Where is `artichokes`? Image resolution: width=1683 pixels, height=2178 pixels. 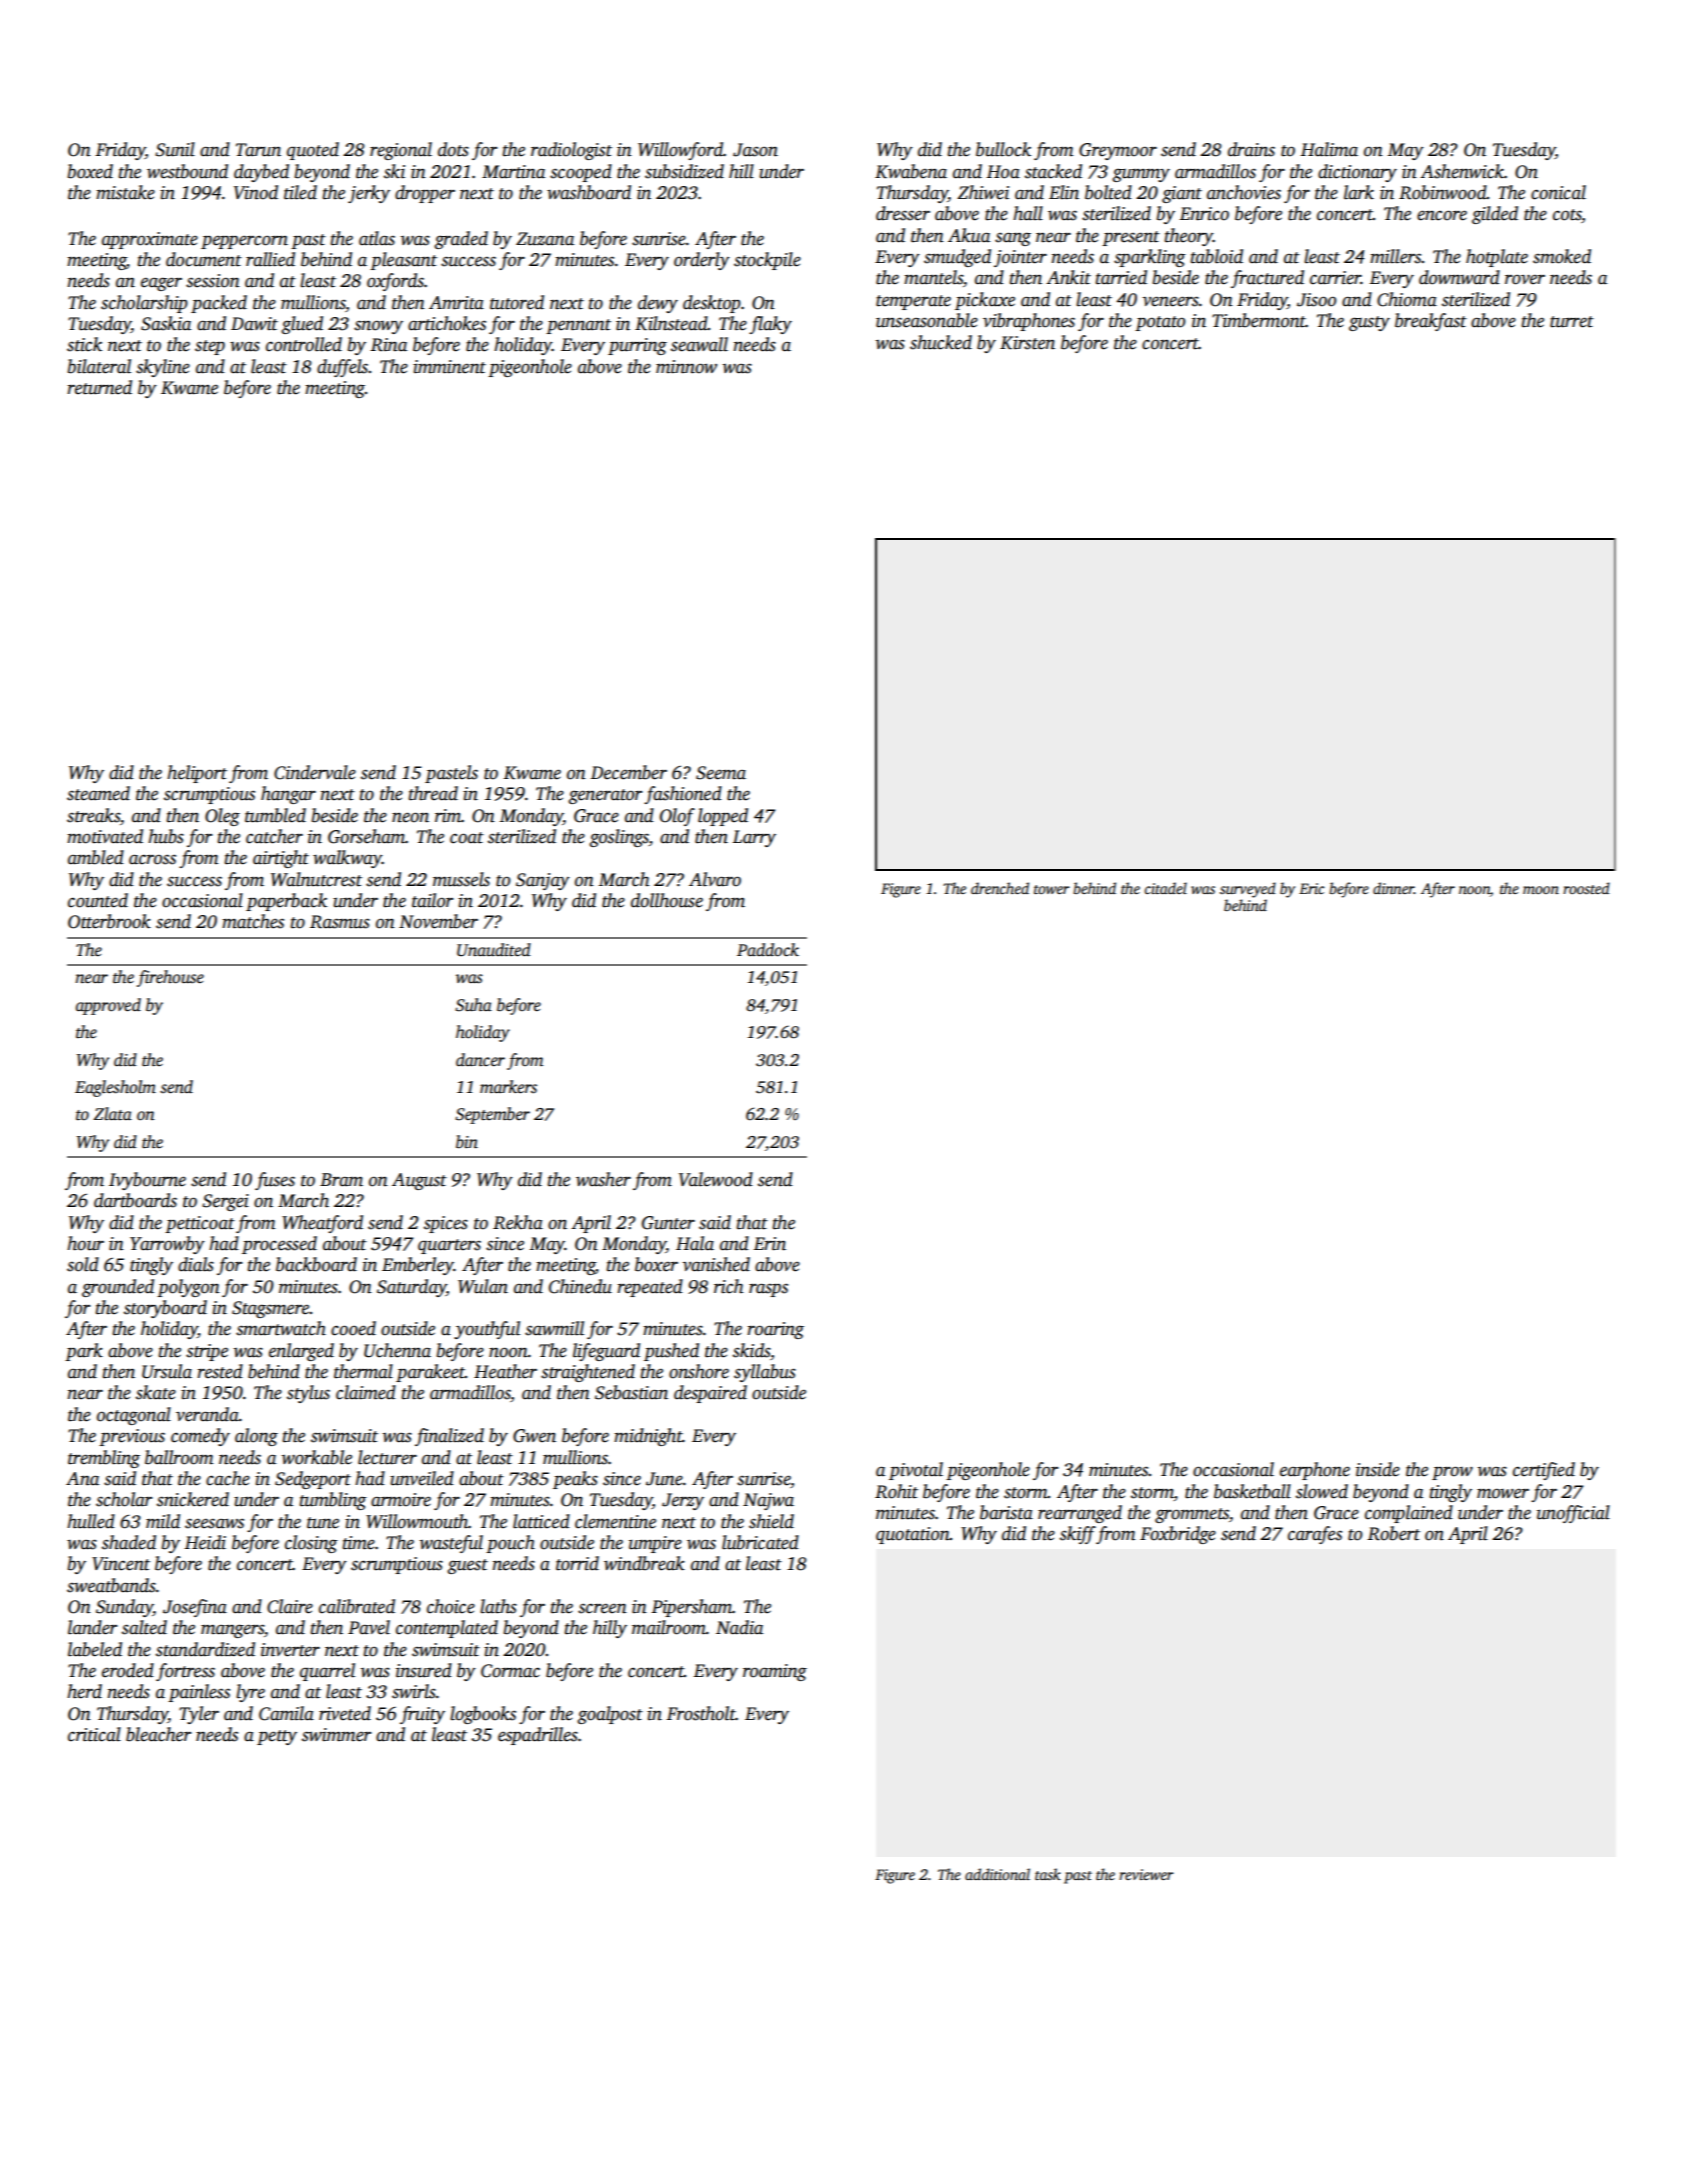 artichokes is located at coordinates (447, 323).
